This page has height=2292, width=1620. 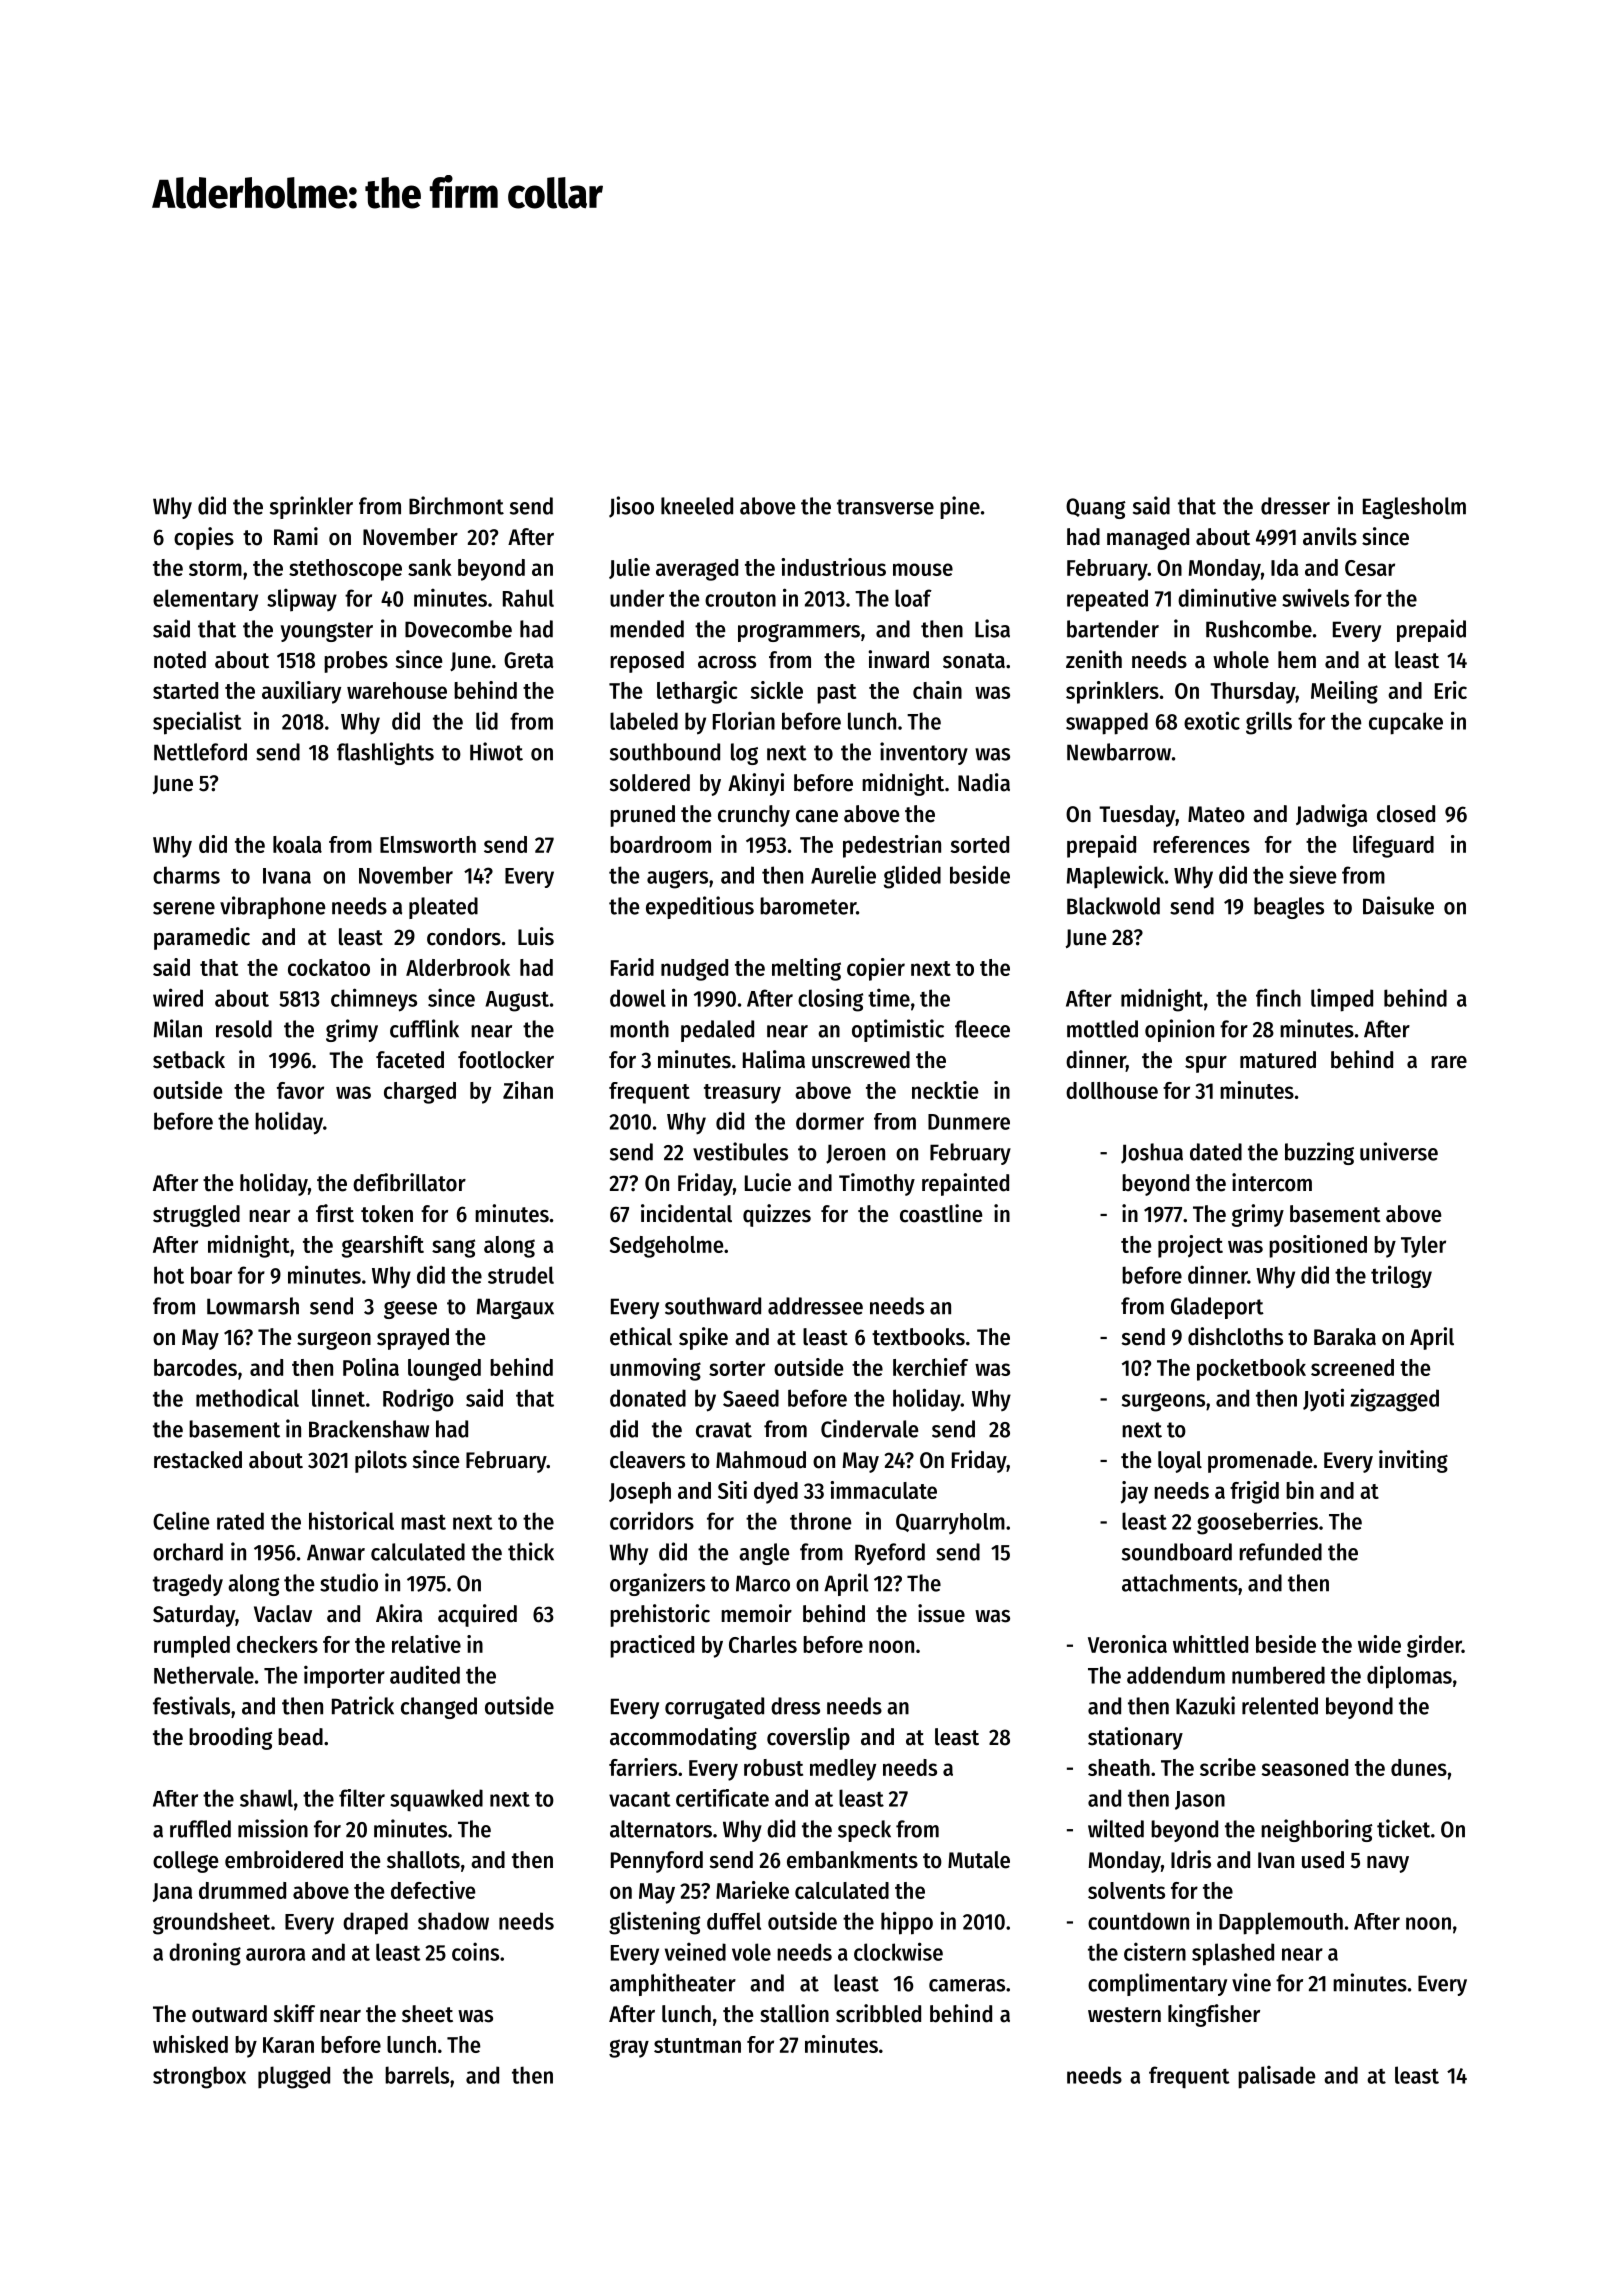 What do you see at coordinates (869, 1428) in the page?
I see `Cindervale` at bounding box center [869, 1428].
